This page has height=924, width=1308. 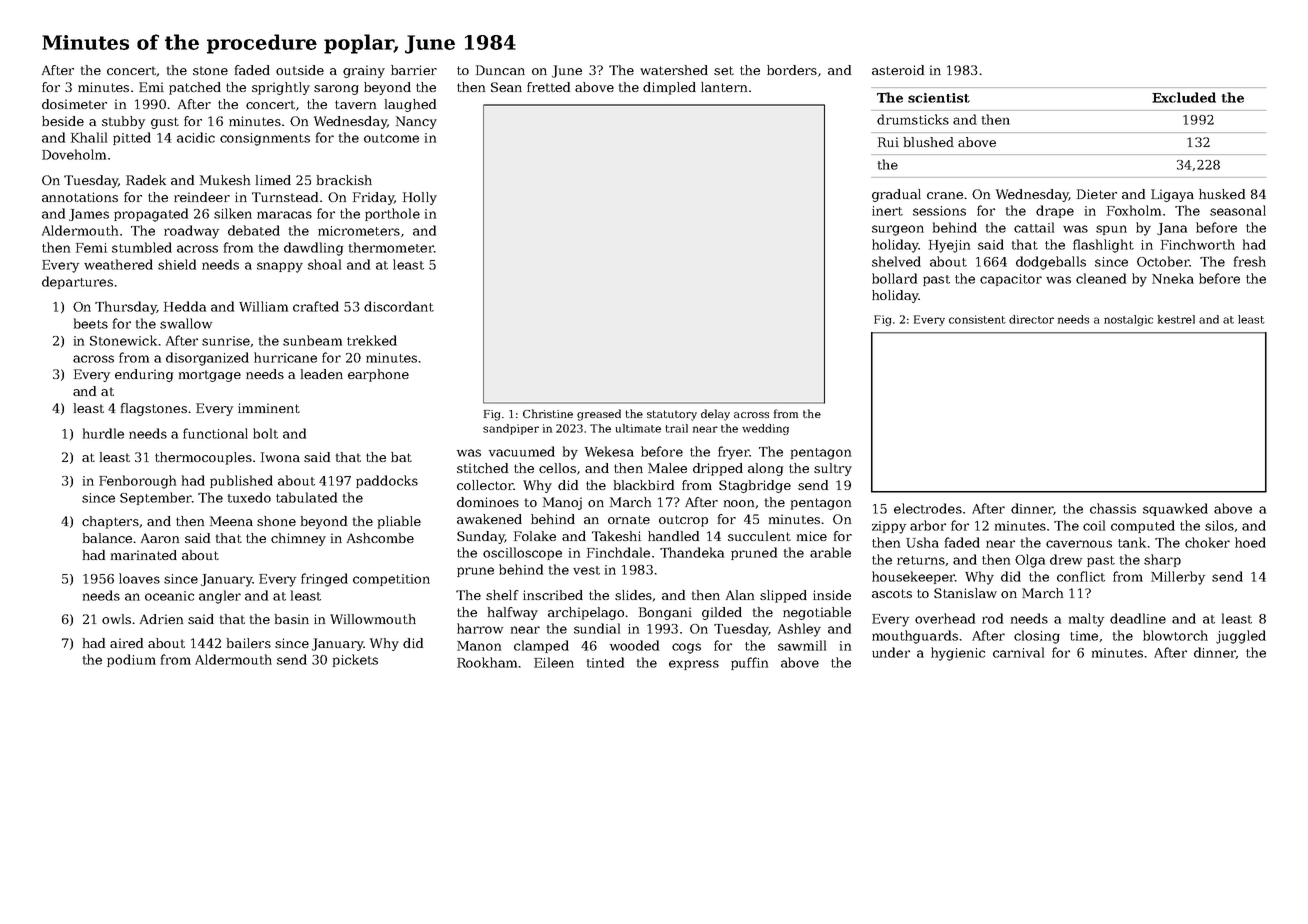 What do you see at coordinates (1128, 320) in the page?
I see `nostalgic` at bounding box center [1128, 320].
